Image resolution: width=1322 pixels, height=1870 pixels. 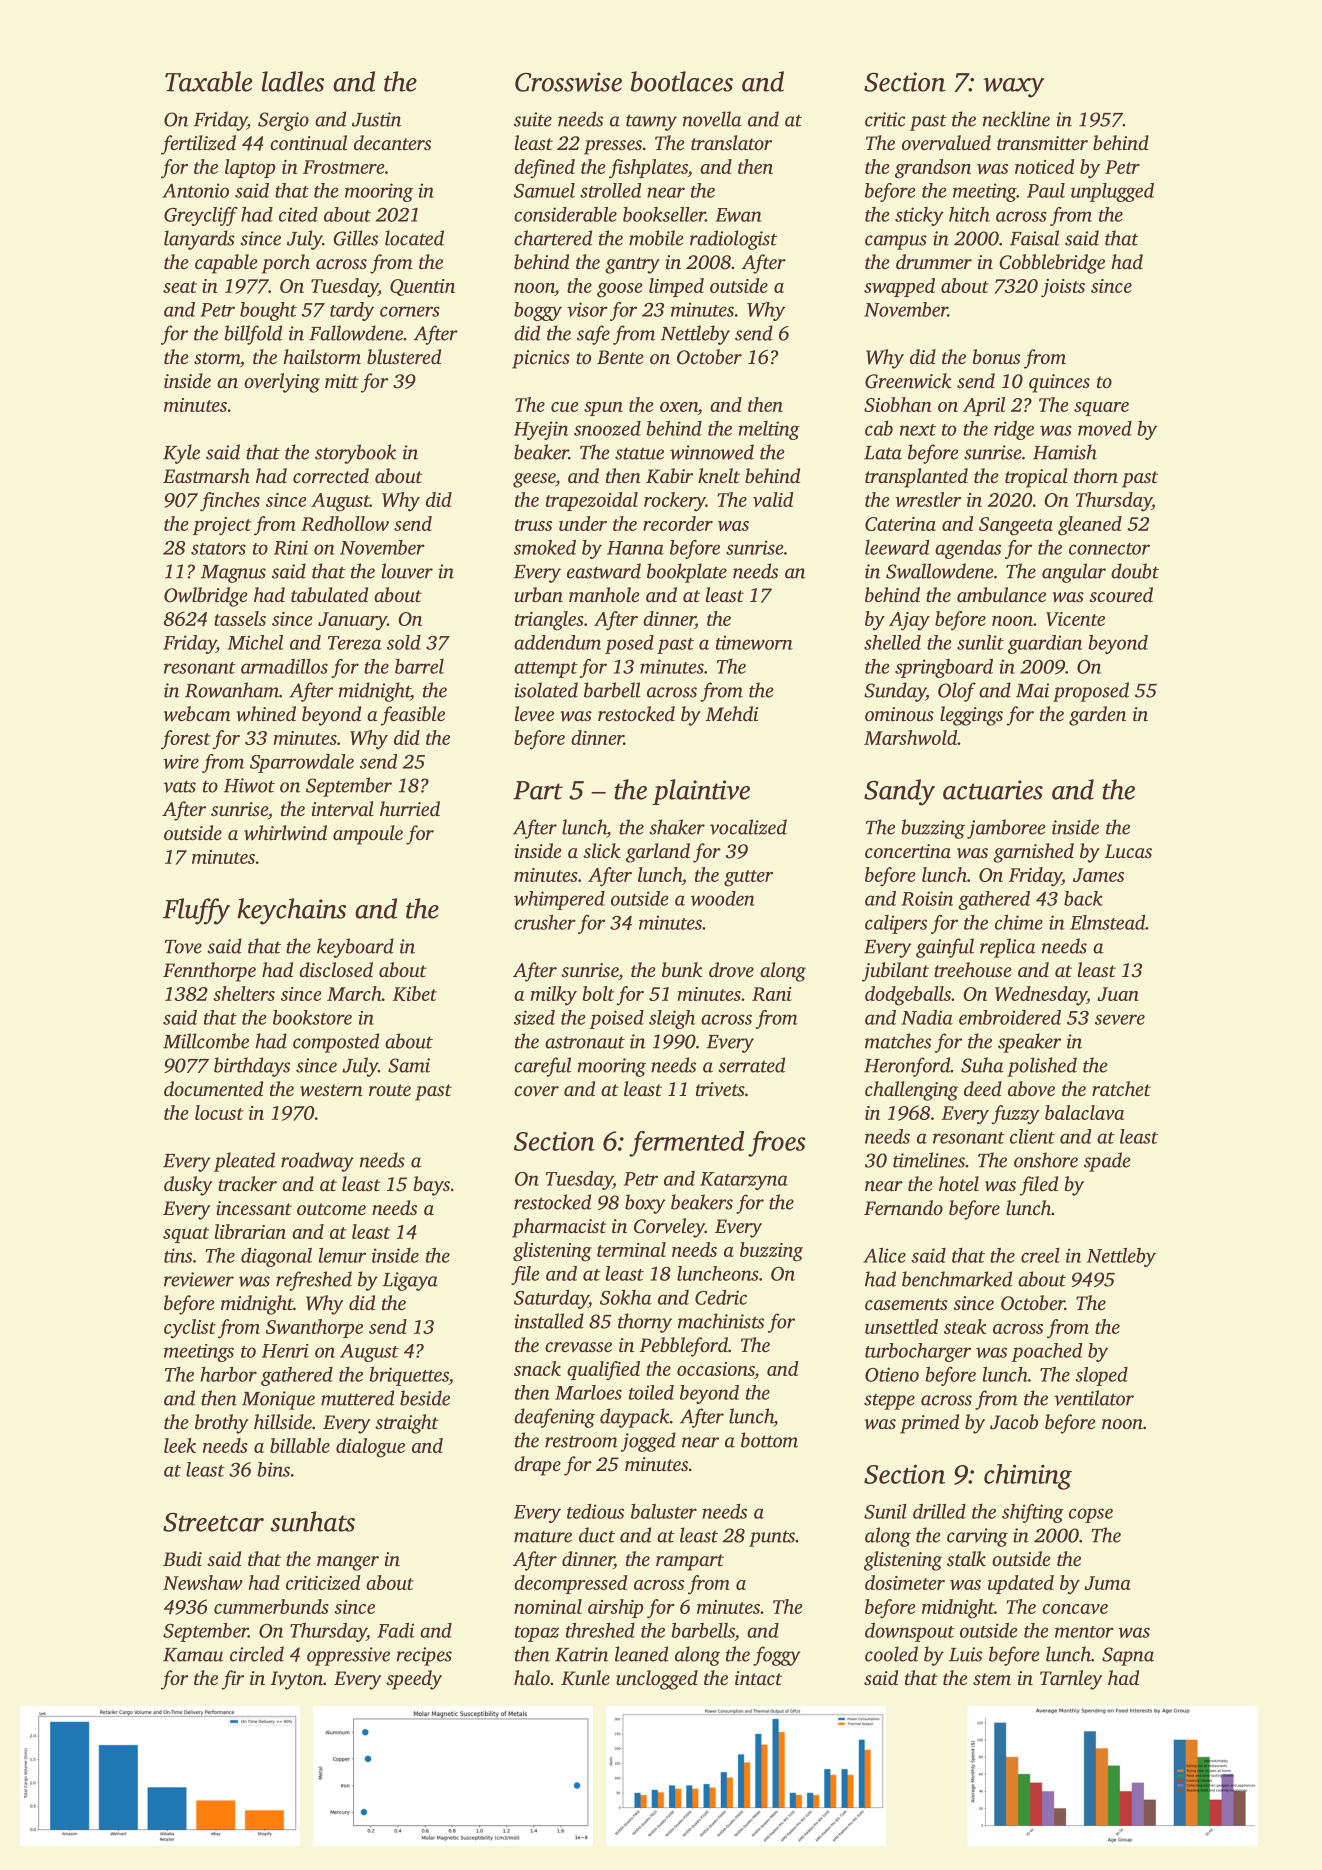 What do you see at coordinates (1013, 88) in the page?
I see `waxy` at bounding box center [1013, 88].
